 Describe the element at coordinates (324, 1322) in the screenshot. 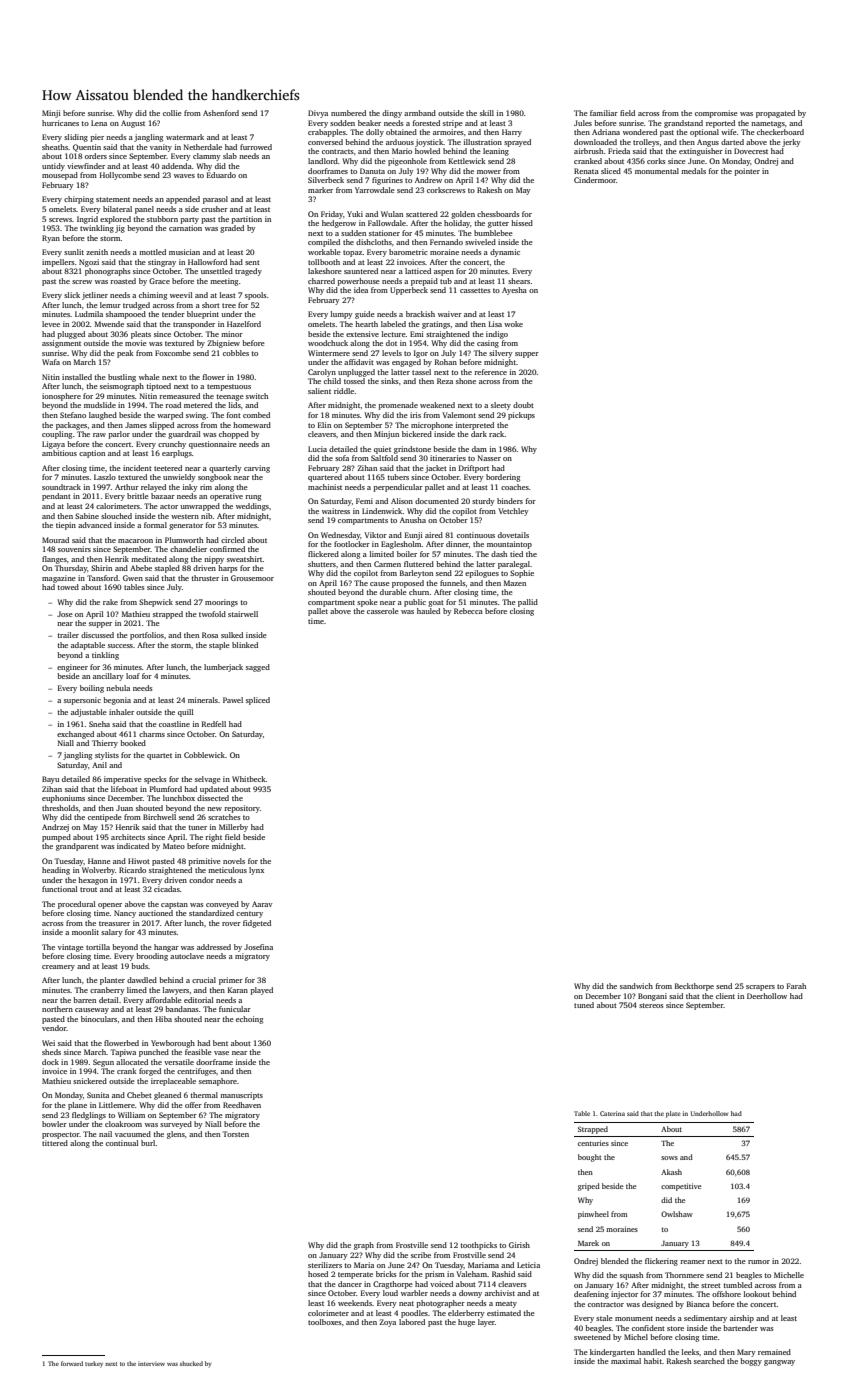

I see `toolboxes` at that location.
